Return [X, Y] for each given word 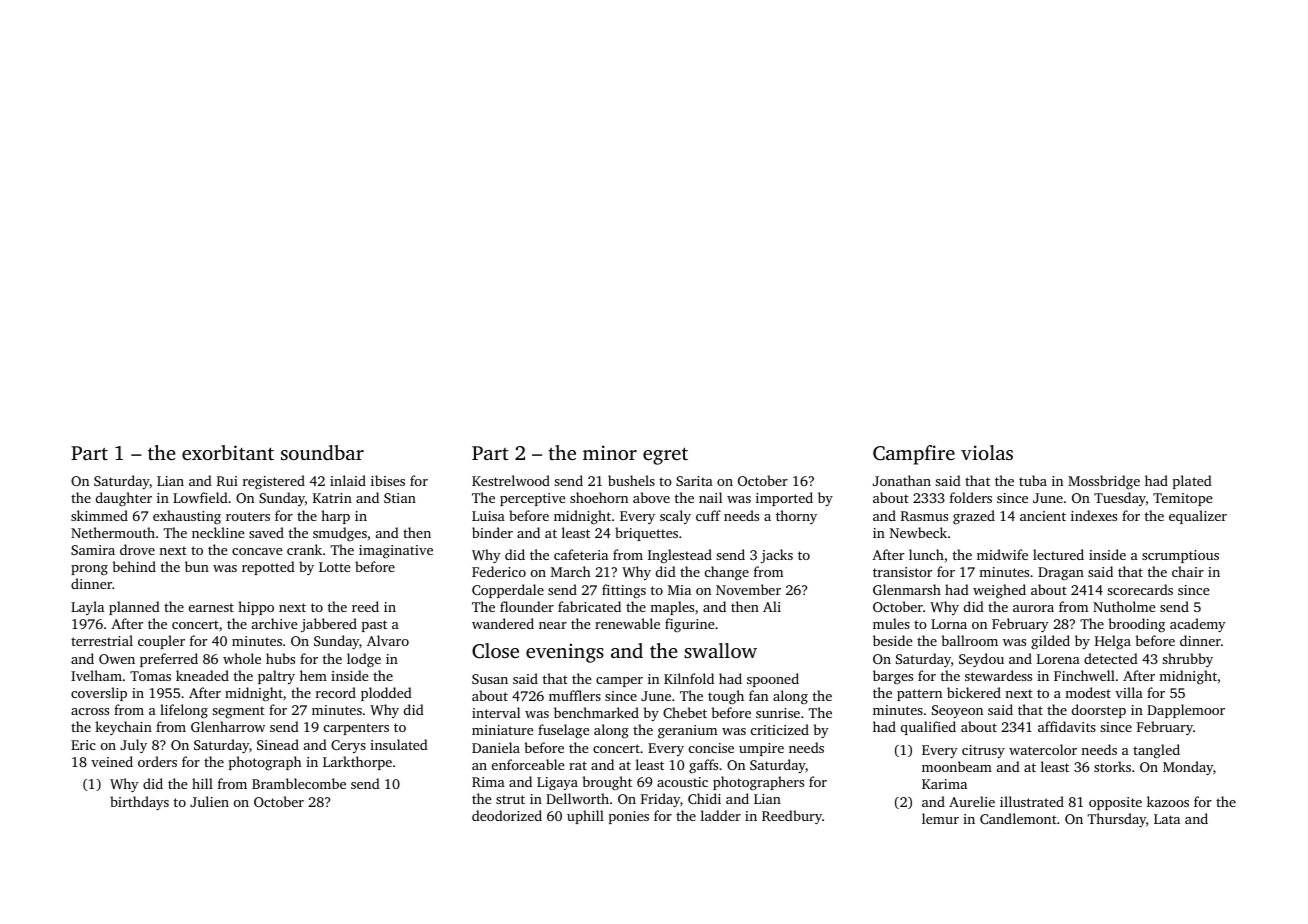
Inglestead [680, 556]
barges [893, 677]
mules [891, 623]
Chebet [685, 712]
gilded [1050, 642]
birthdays [139, 803]
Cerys [348, 746]
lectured [1058, 554]
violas [987, 452]
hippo [256, 608]
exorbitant [228, 452]
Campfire [914, 455]
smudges [340, 534]
